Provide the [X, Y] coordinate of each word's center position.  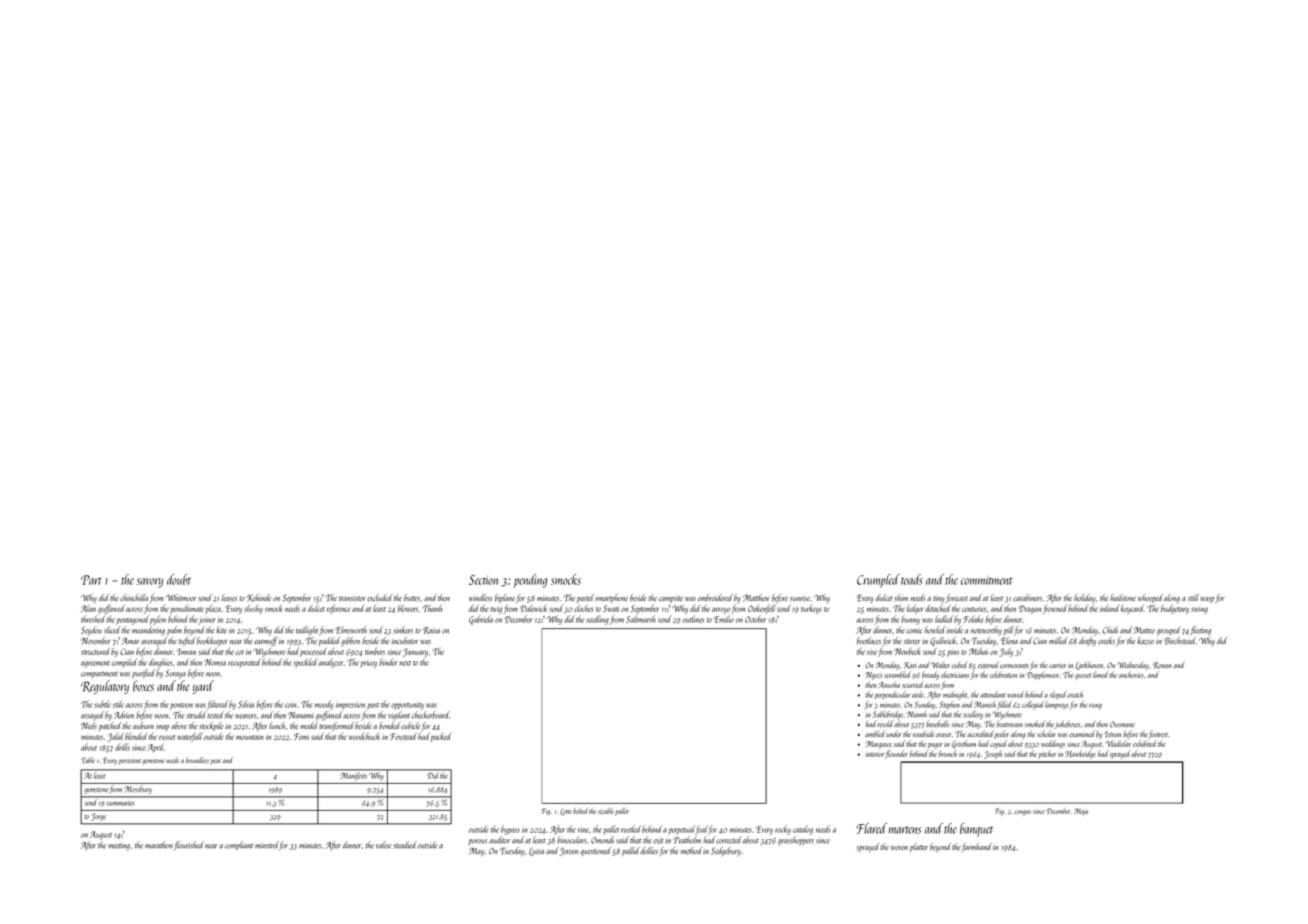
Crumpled [878, 581]
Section [483, 580]
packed [441, 737]
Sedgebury [726, 851]
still [1193, 598]
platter [919, 847]
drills [122, 747]
